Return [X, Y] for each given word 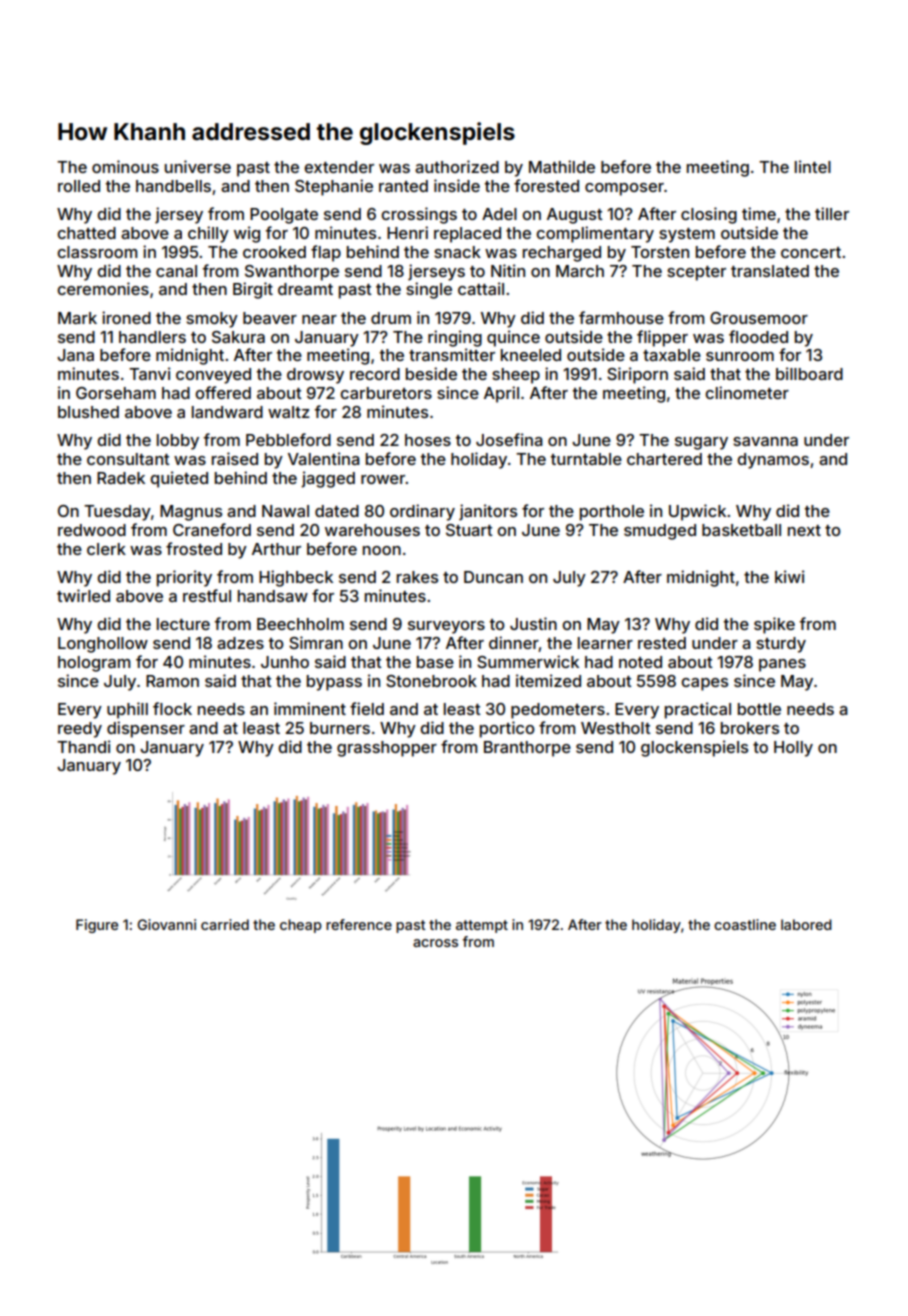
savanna [765, 441]
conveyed [213, 376]
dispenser [146, 729]
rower [383, 479]
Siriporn [637, 375]
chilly [208, 234]
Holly [793, 749]
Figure [97, 926]
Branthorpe [527, 749]
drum [391, 318]
